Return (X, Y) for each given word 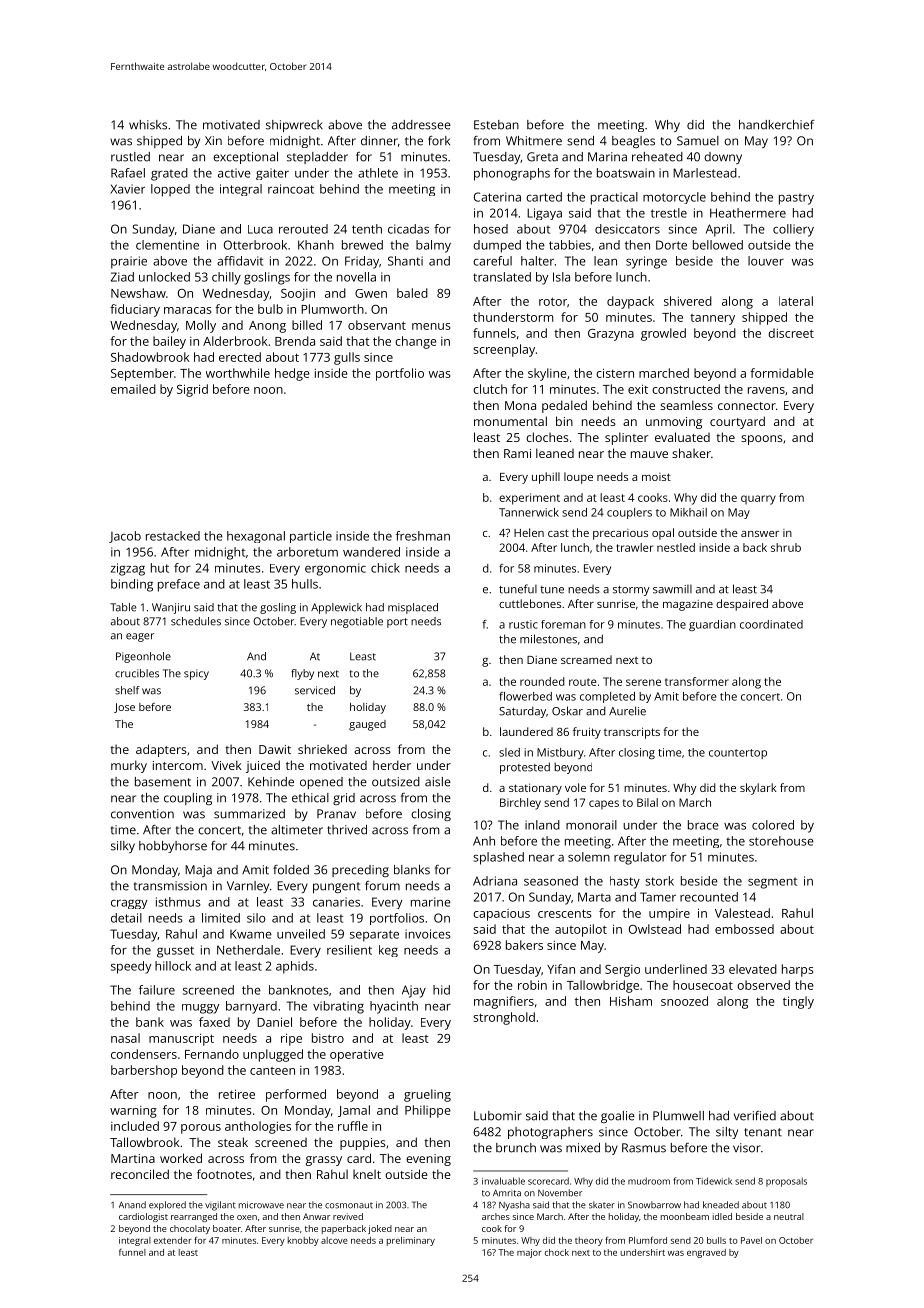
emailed (133, 389)
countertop (738, 754)
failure (157, 990)
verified (755, 1116)
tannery (712, 319)
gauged (367, 725)
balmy (433, 246)
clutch (490, 389)
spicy (196, 674)
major (529, 1253)
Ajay (414, 991)
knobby (303, 1241)
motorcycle (674, 198)
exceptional (245, 158)
